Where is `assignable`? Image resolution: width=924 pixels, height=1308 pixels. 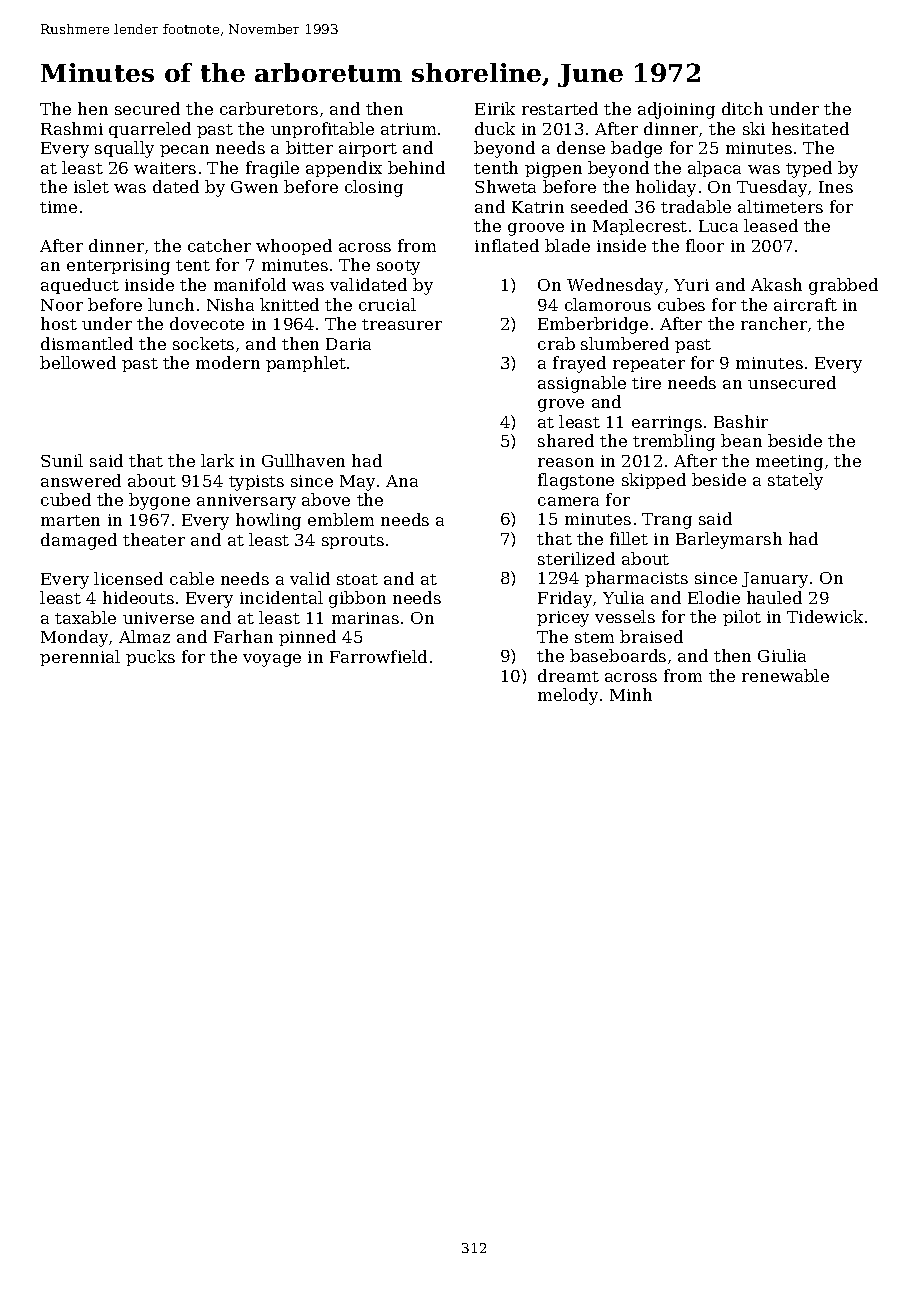
assignable is located at coordinates (582, 384).
